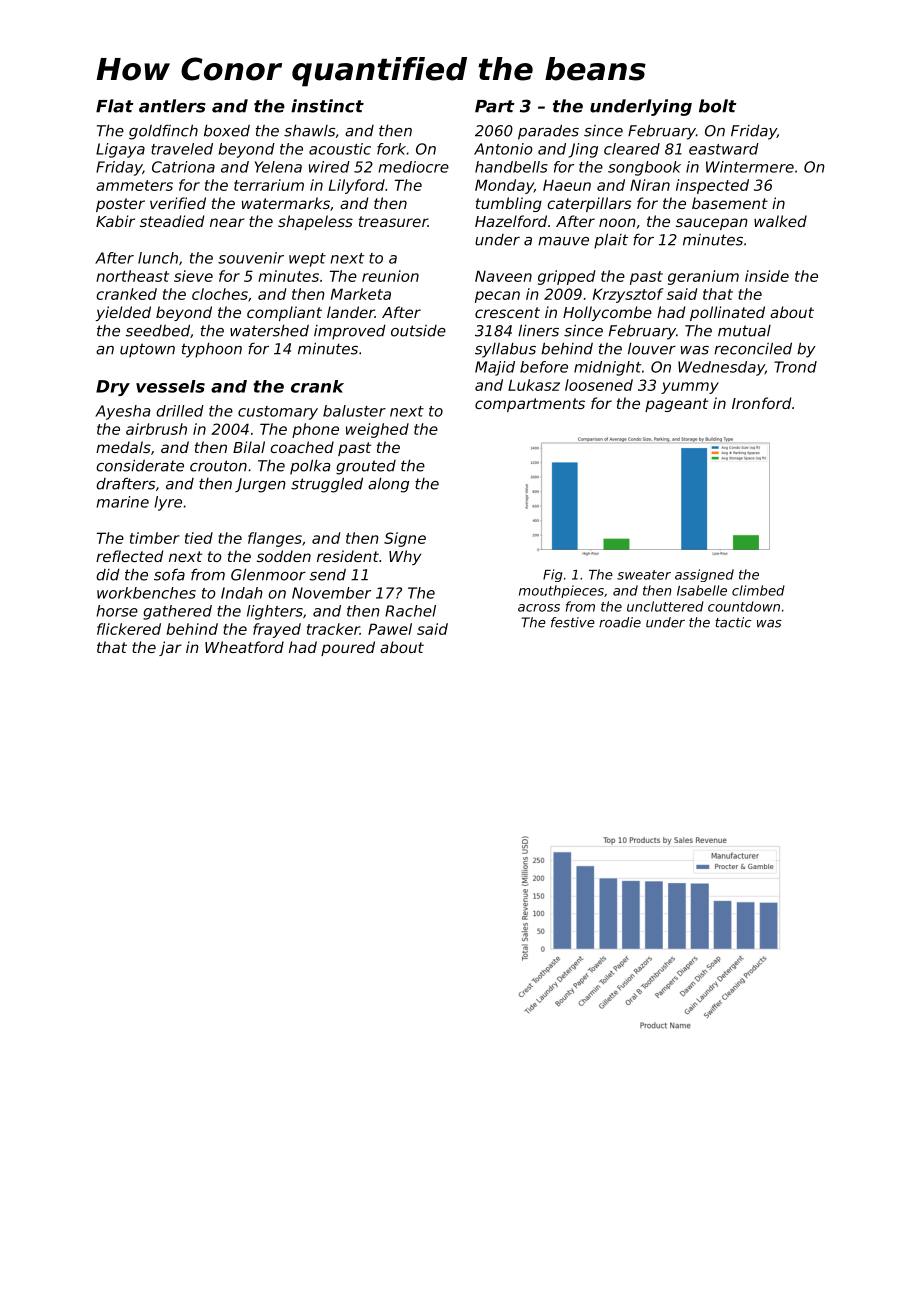  I want to click on Rachel, so click(410, 611).
